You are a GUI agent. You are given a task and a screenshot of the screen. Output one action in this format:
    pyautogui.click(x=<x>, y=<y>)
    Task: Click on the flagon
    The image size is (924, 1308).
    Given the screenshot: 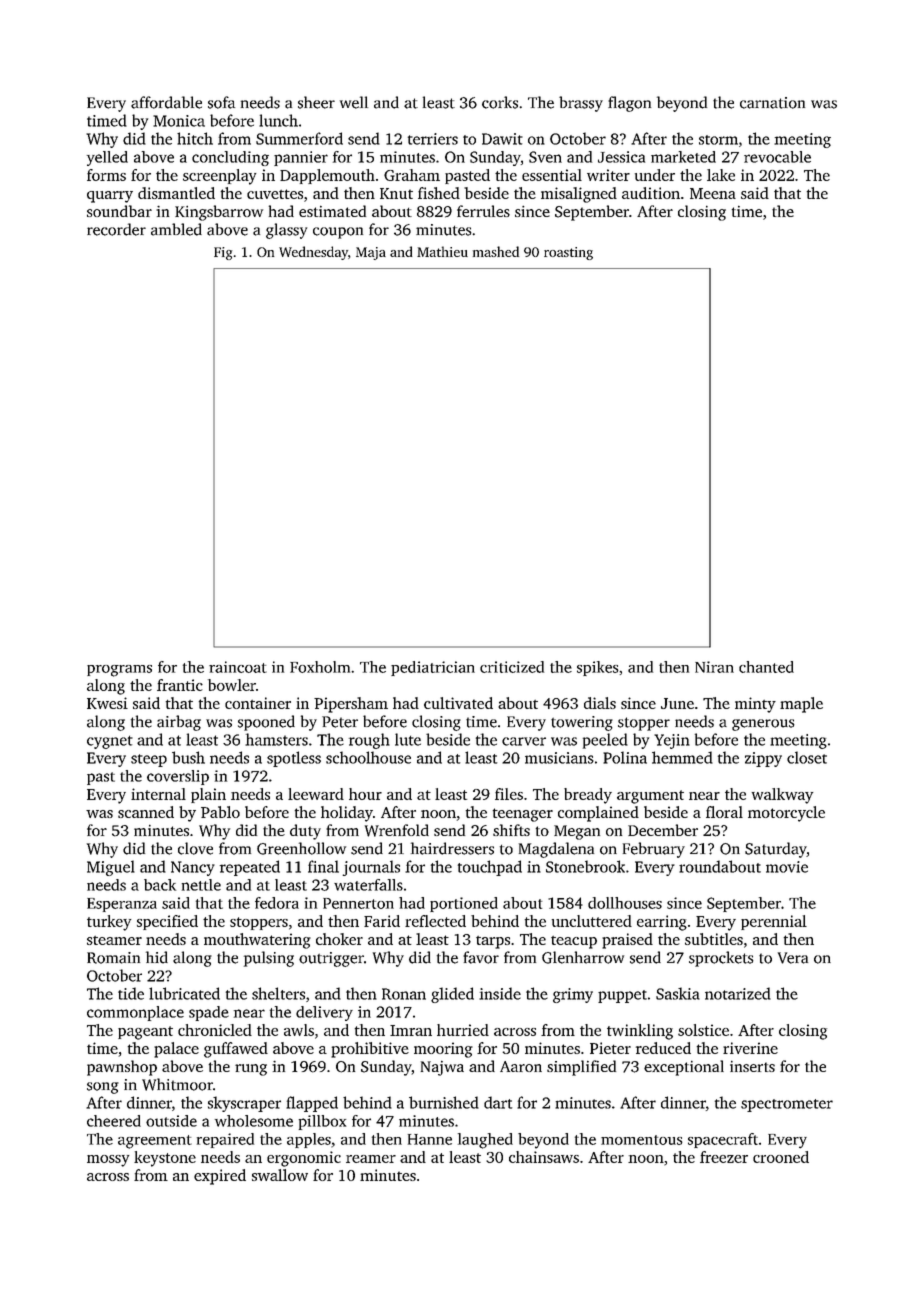 What is the action you would take?
    pyautogui.click(x=629, y=104)
